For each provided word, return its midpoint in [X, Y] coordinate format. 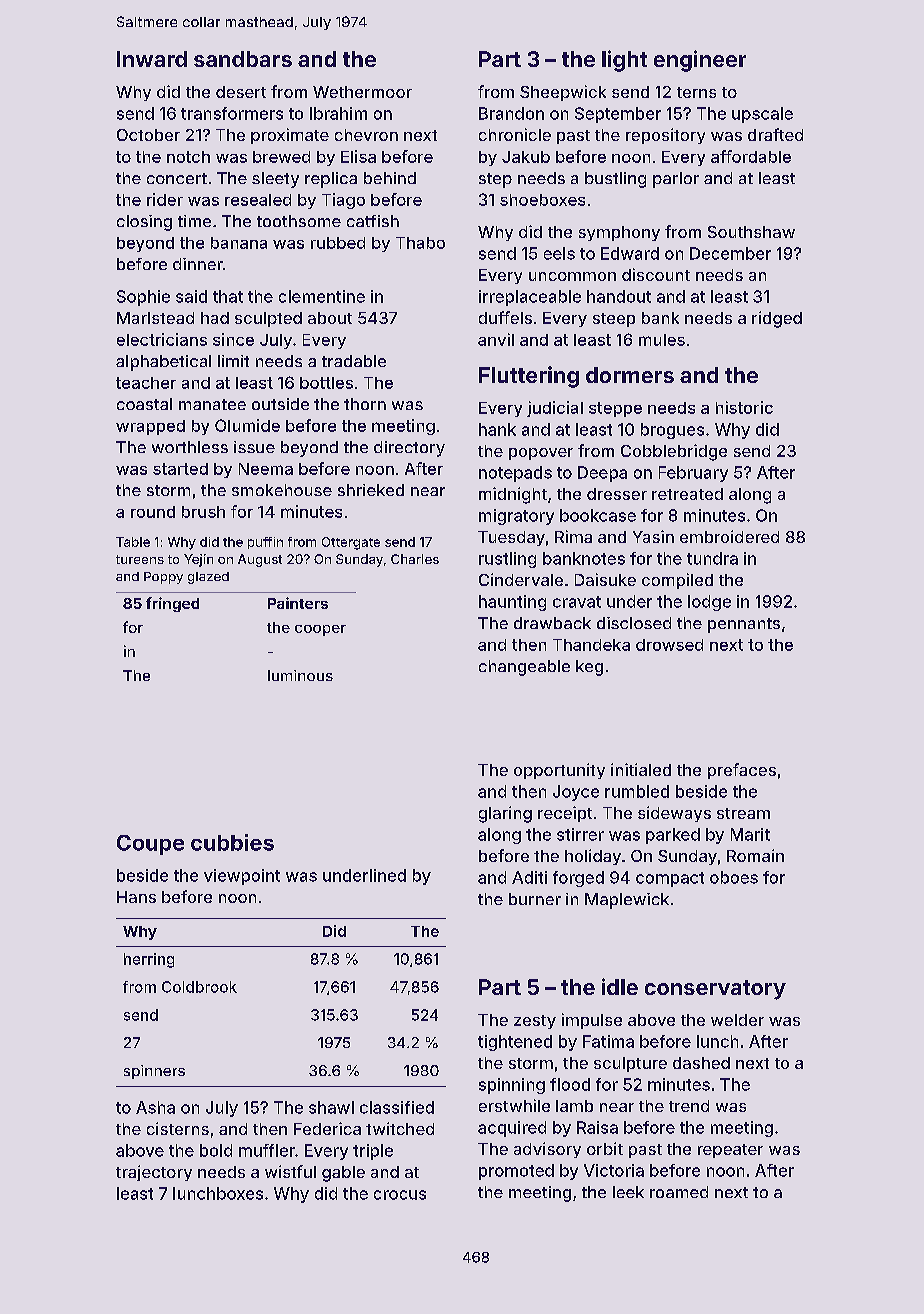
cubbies [232, 842]
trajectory [154, 1173]
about [330, 318]
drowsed [669, 645]
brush [203, 512]
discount [656, 274]
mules [662, 340]
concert [177, 178]
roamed [679, 1192]
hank [497, 429]
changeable [524, 668]
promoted [516, 1172]
